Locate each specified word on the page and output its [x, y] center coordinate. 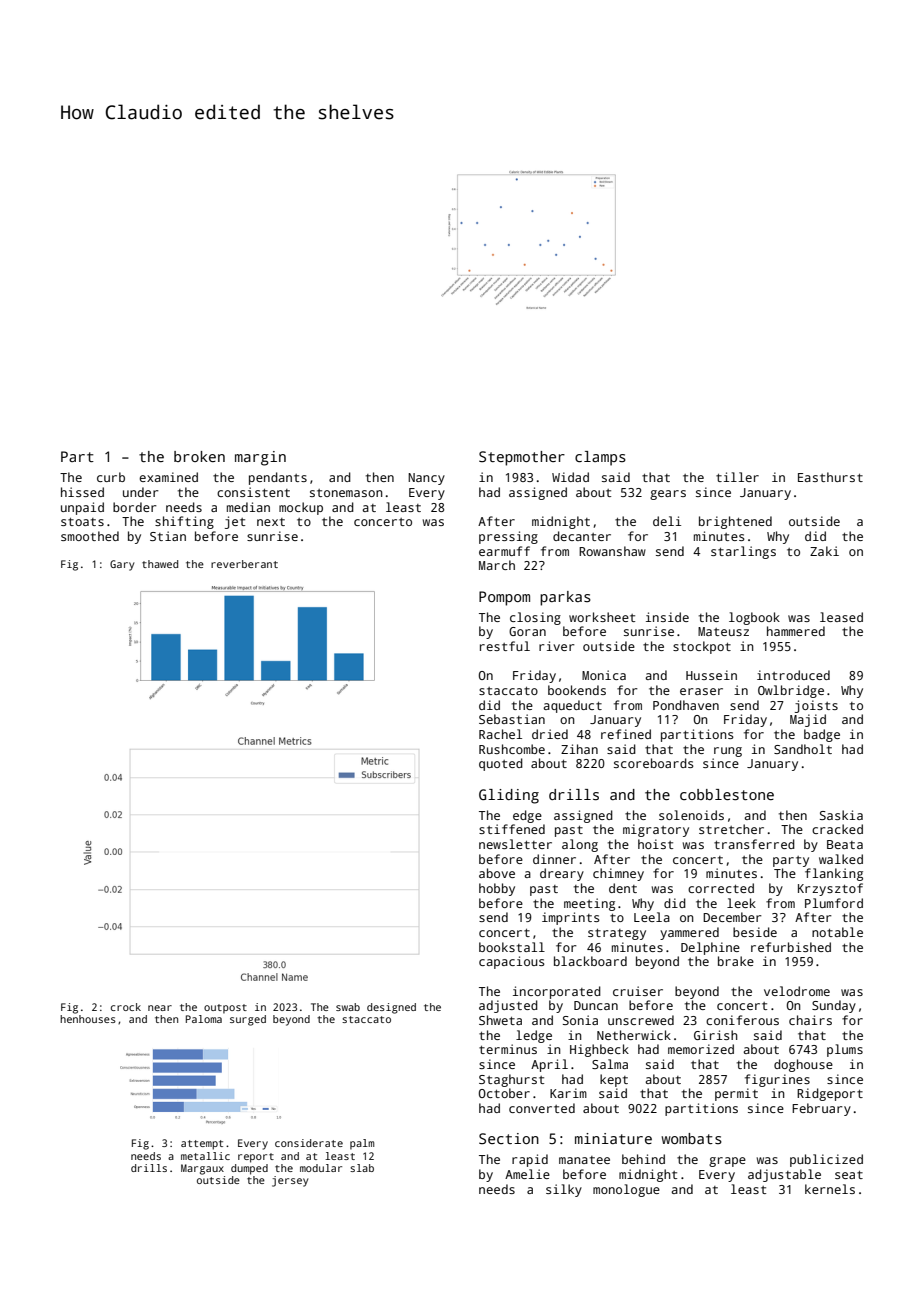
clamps [600, 458]
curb [111, 477]
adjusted [508, 1006]
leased [841, 617]
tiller [737, 477]
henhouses [88, 1019]
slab [362, 1168]
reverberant [244, 564]
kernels [830, 1189]
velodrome [797, 991]
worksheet [602, 617]
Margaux [202, 1169]
